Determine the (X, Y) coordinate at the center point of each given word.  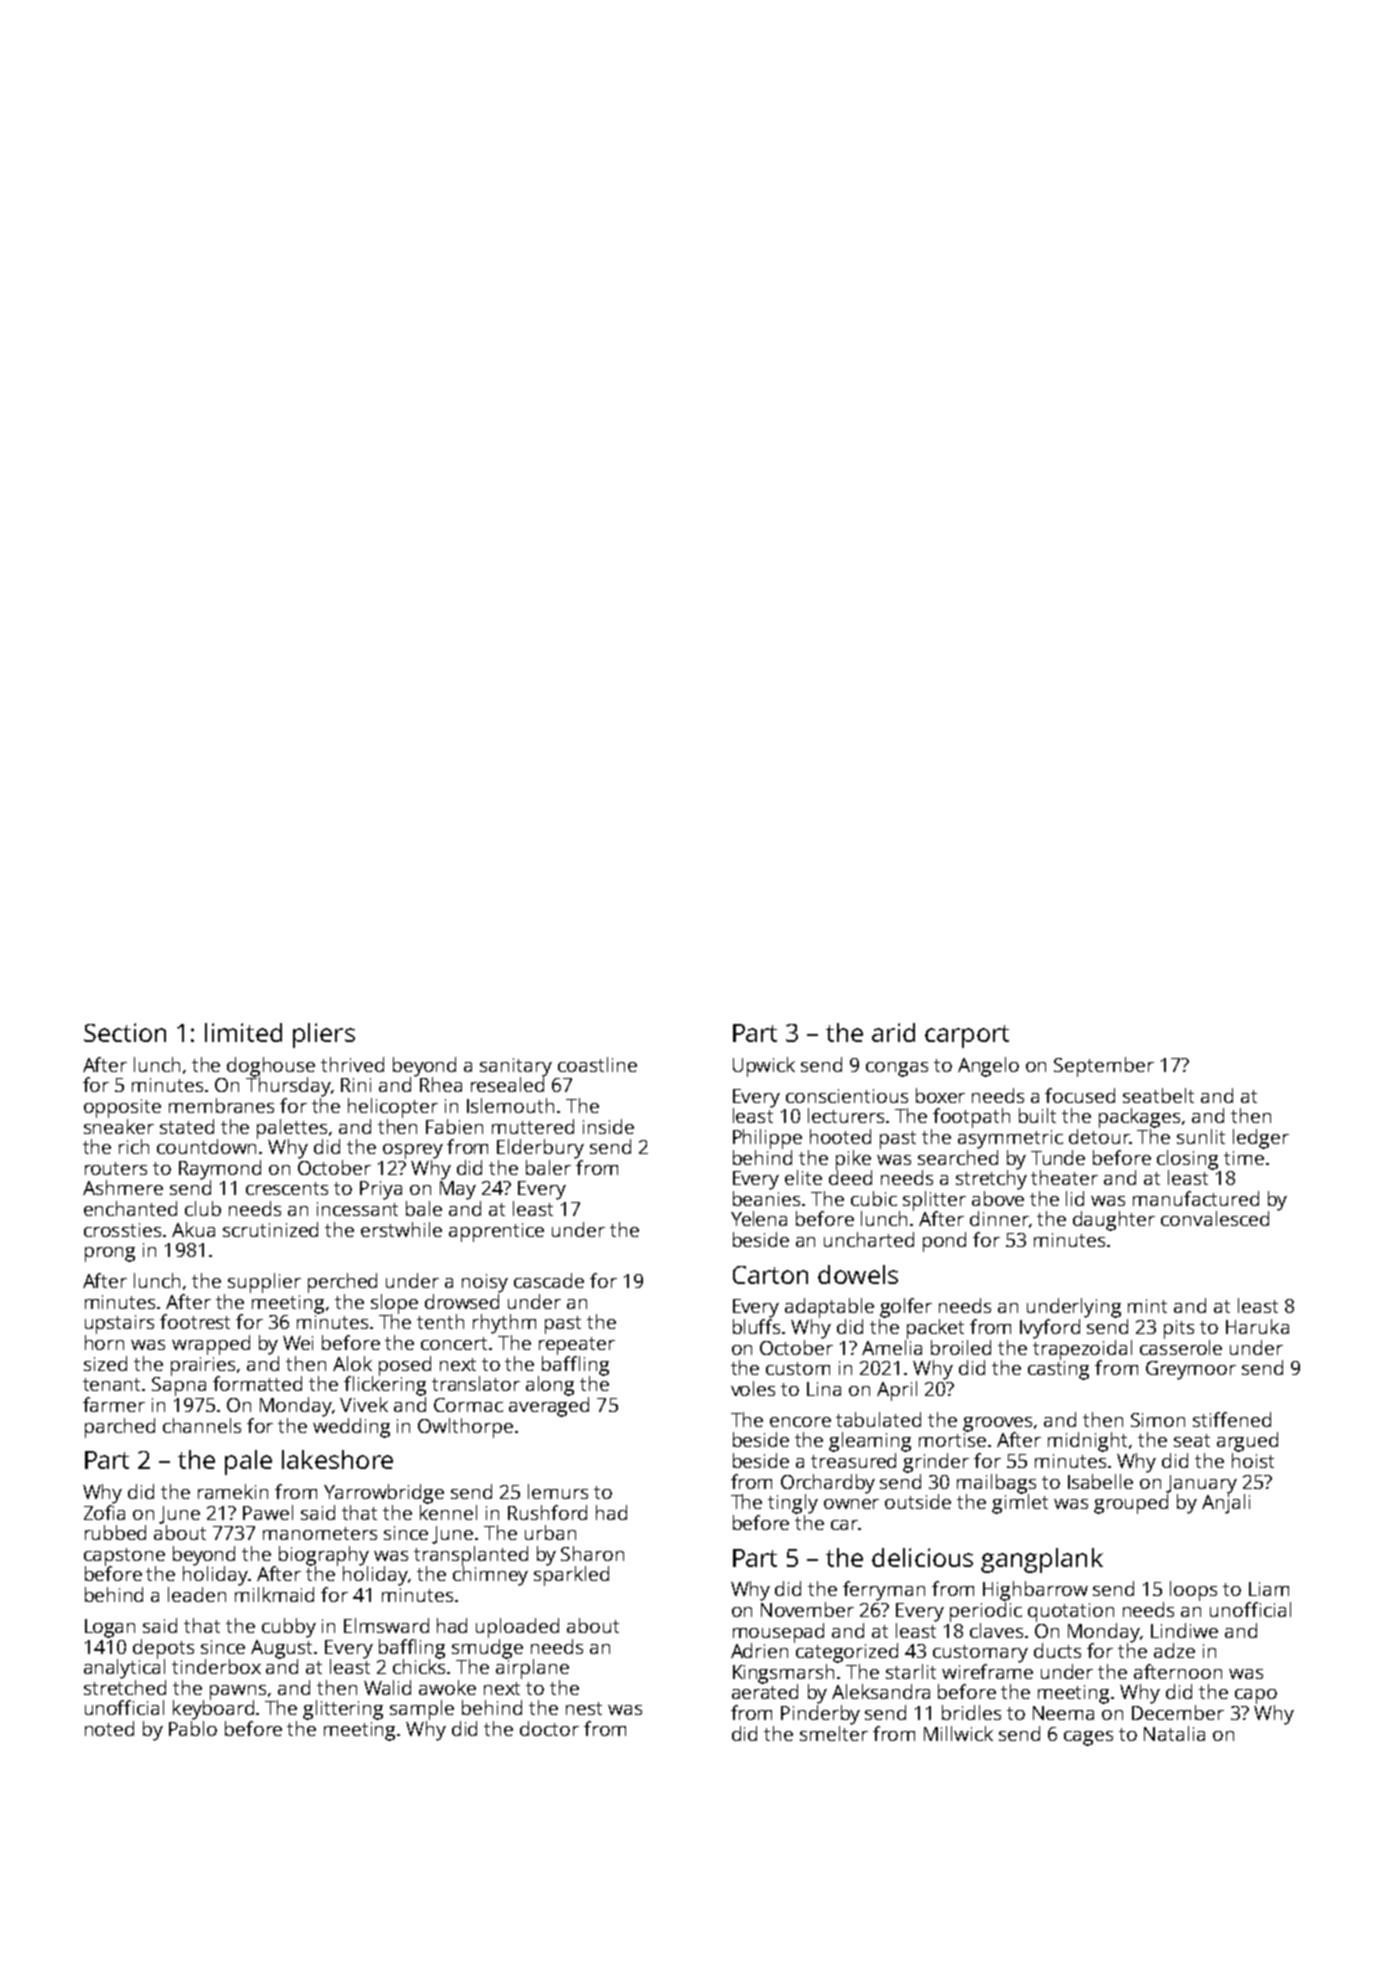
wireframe (987, 1671)
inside (608, 1126)
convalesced (1215, 1218)
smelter (834, 1733)
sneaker (119, 1126)
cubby (289, 1628)
